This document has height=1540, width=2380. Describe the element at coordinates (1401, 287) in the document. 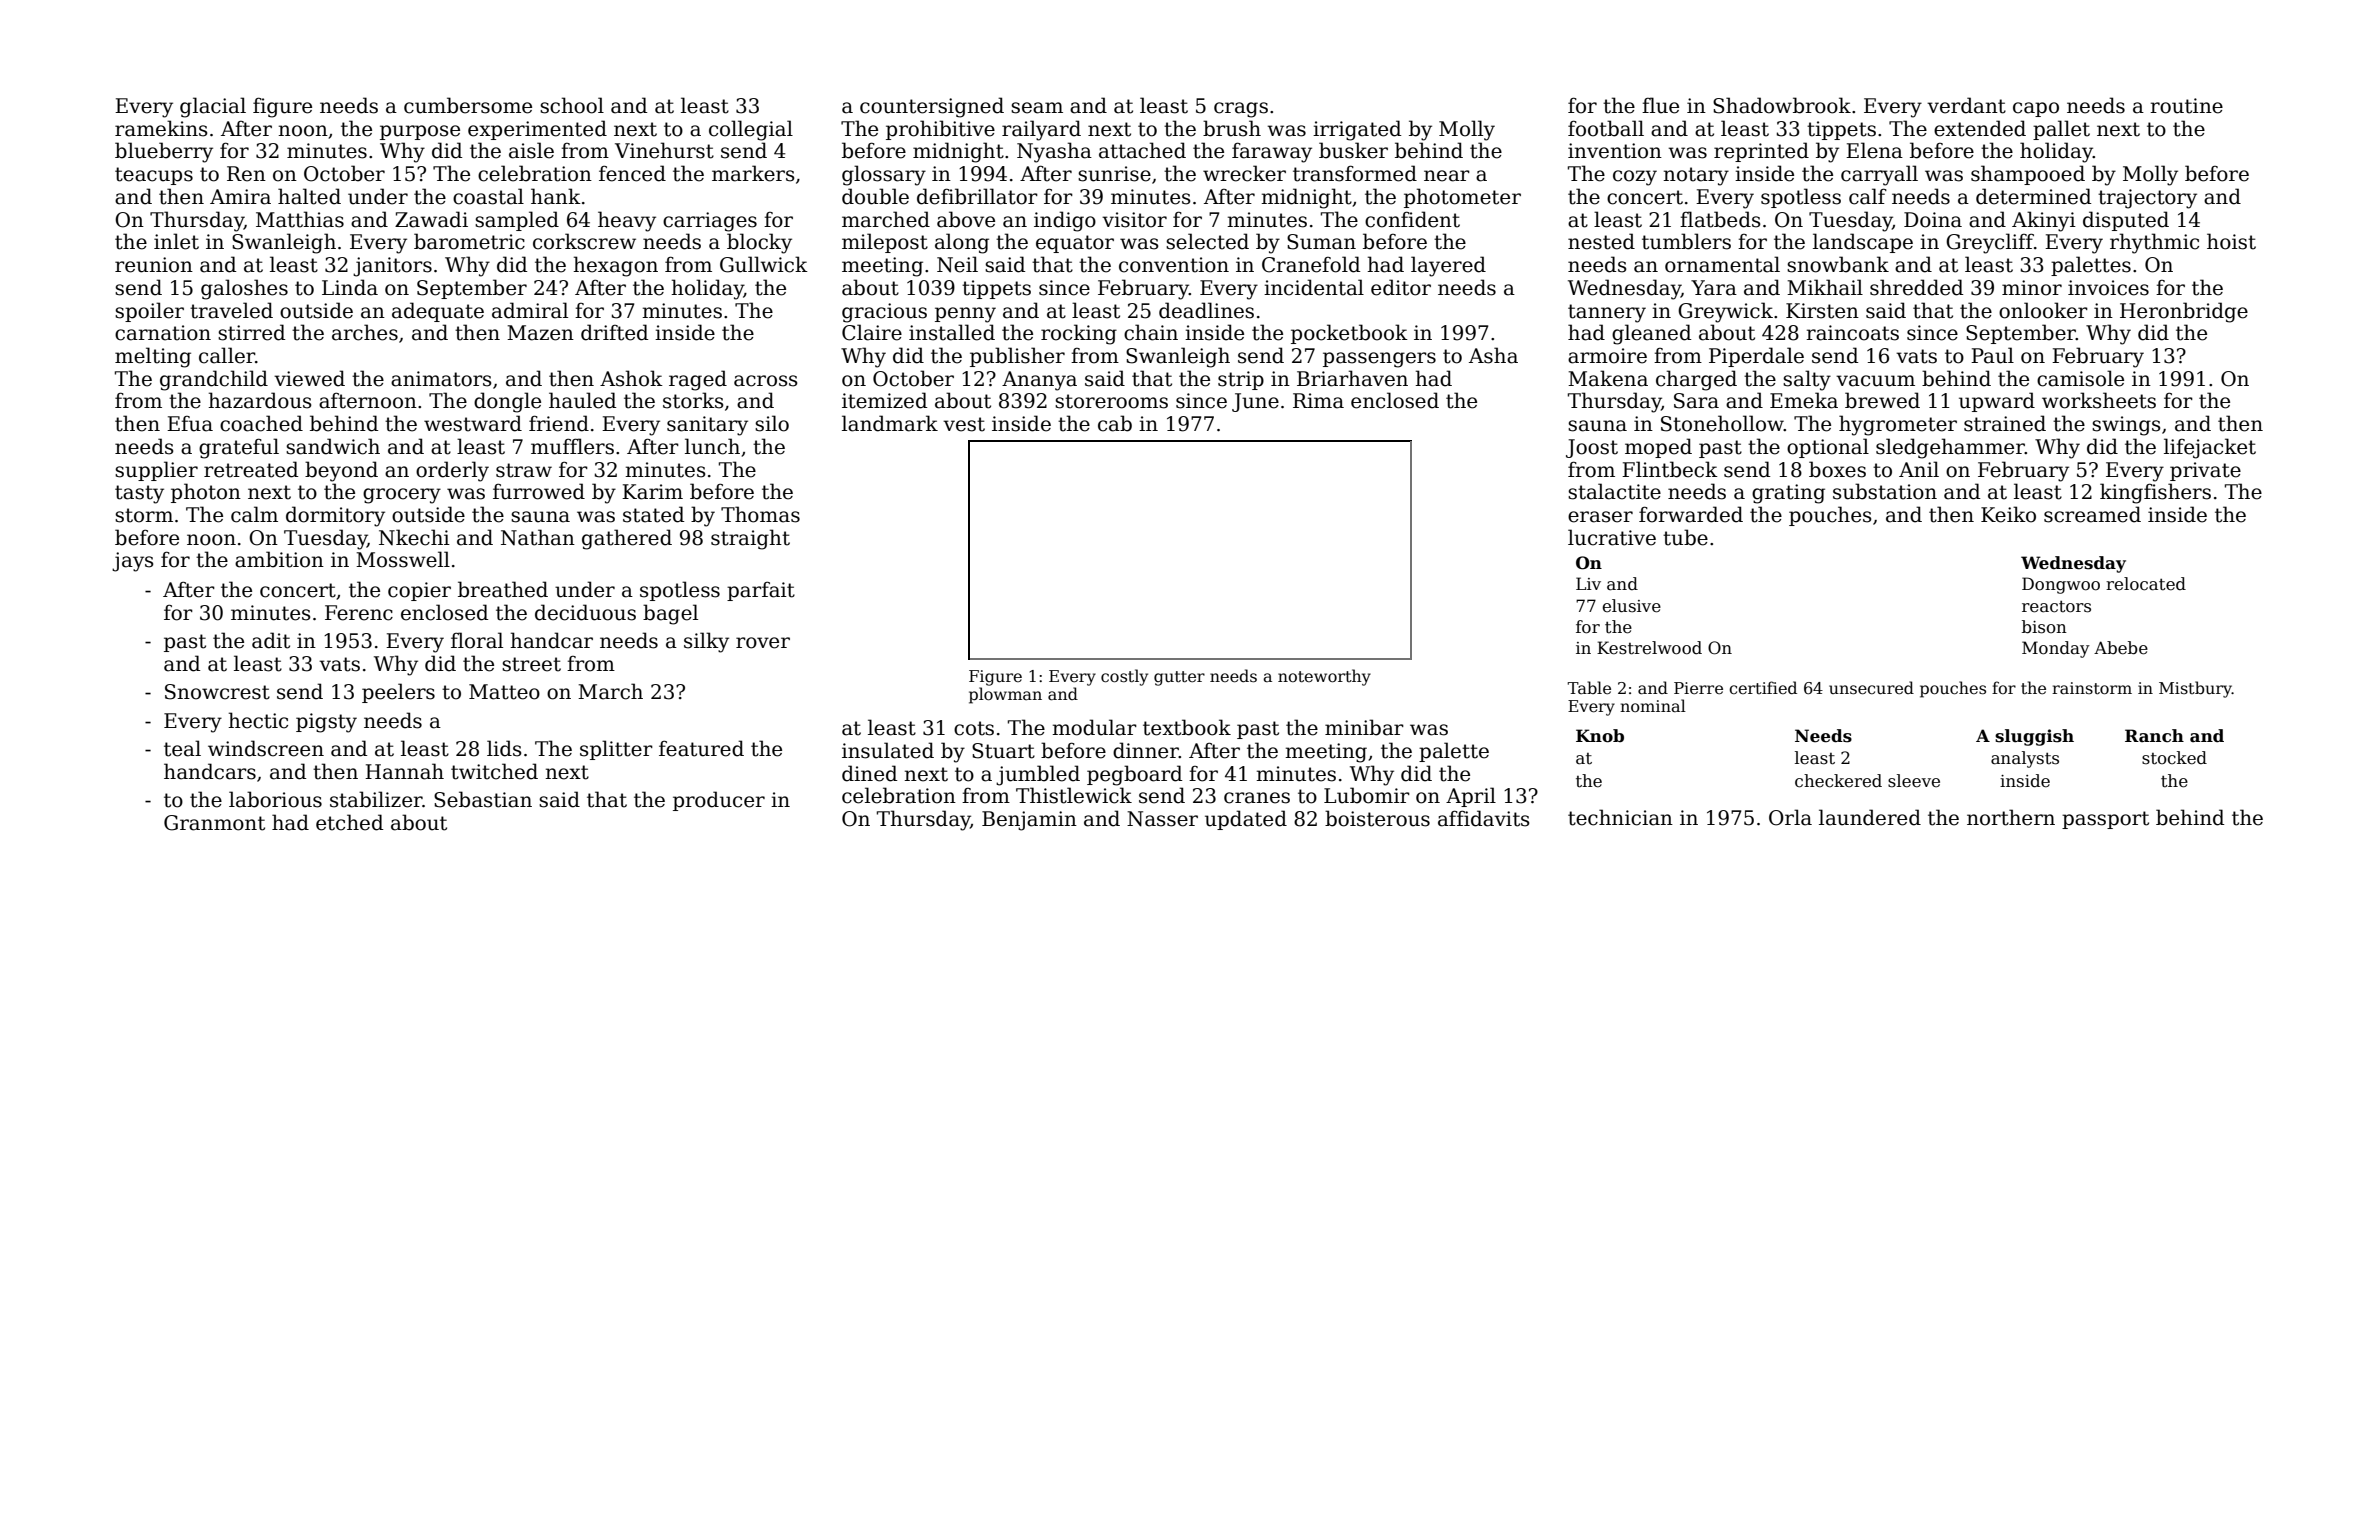

I see `editor` at that location.
